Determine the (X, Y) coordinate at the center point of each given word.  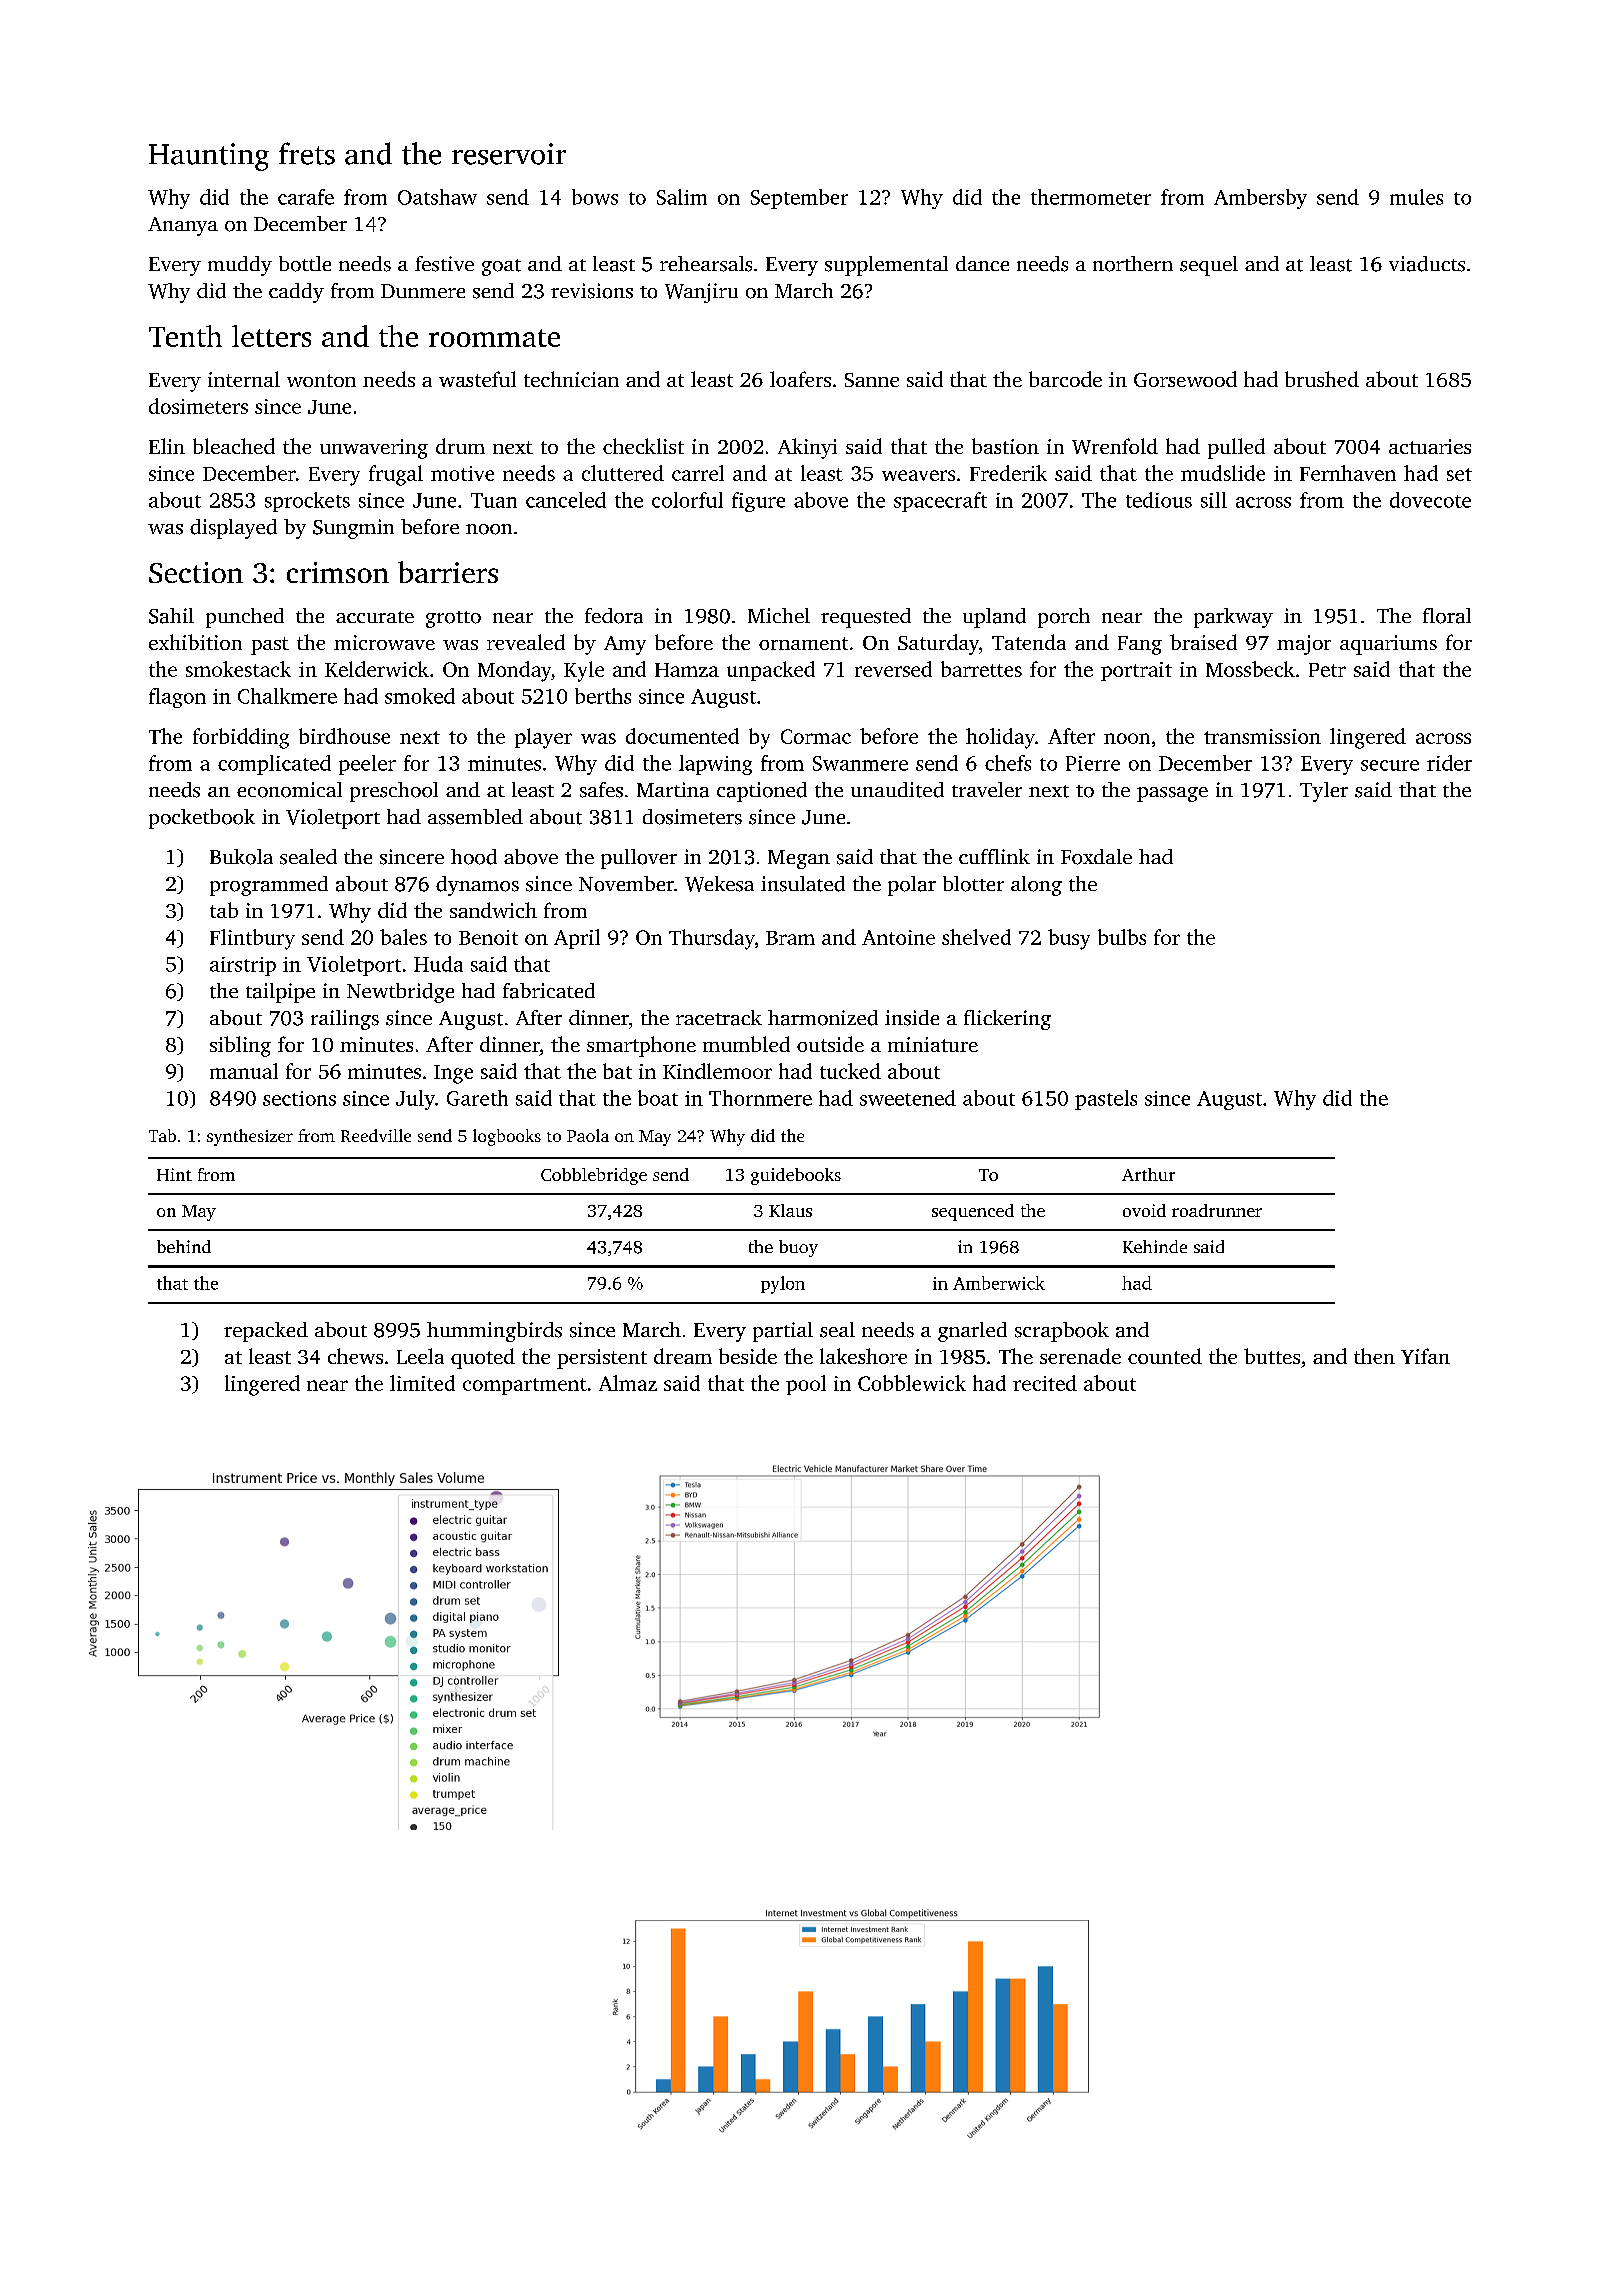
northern (1133, 264)
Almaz (628, 1383)
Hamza (687, 670)
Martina (673, 790)
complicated (274, 765)
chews (355, 1356)
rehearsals (706, 264)
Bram (790, 938)
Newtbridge (400, 993)
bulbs (1122, 937)
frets (307, 153)
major (1304, 645)
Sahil (171, 616)
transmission (1262, 736)
